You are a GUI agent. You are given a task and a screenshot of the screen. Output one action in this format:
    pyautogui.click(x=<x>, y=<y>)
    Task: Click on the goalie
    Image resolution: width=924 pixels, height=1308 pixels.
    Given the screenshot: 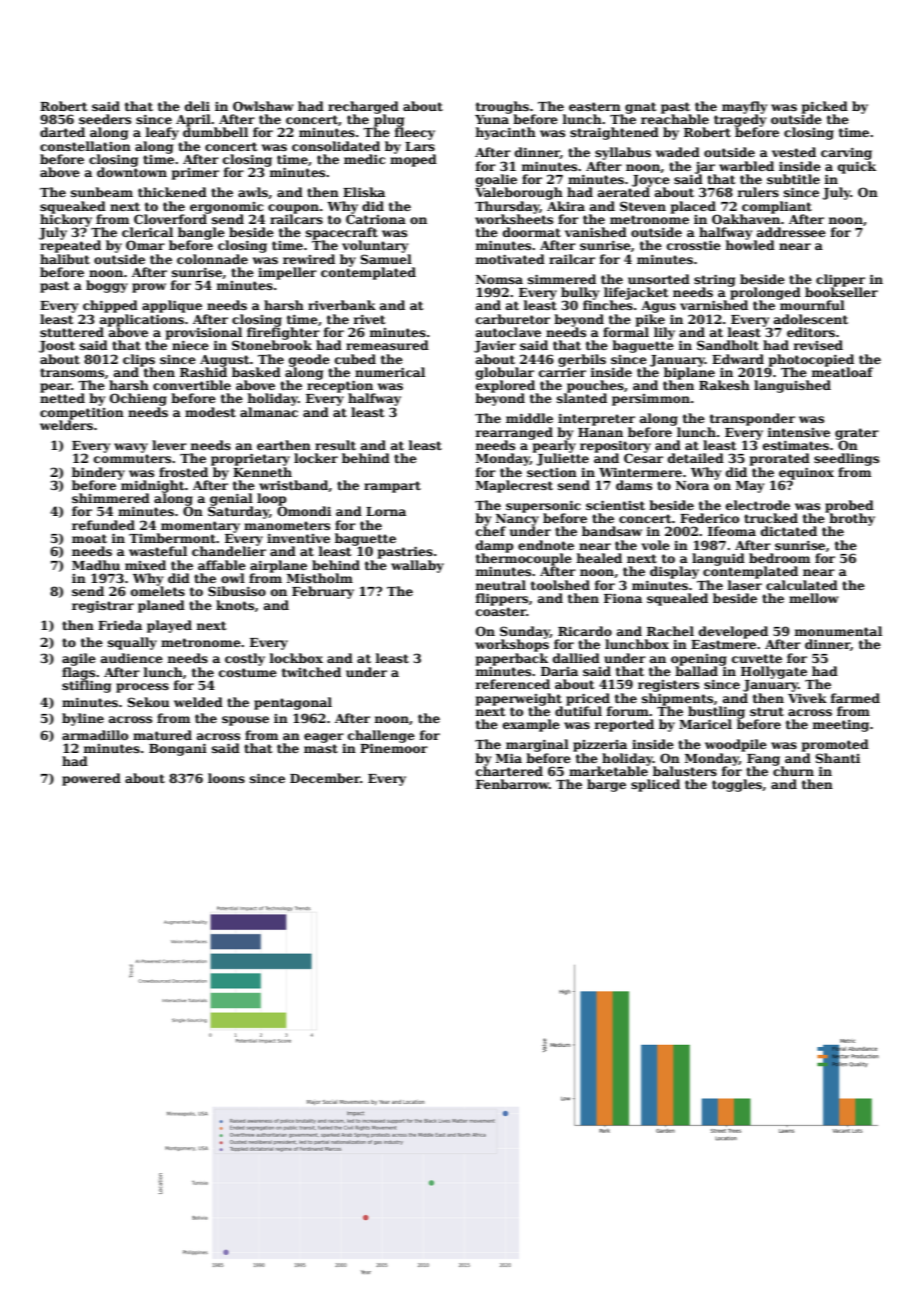 What is the action you would take?
    pyautogui.click(x=496, y=180)
